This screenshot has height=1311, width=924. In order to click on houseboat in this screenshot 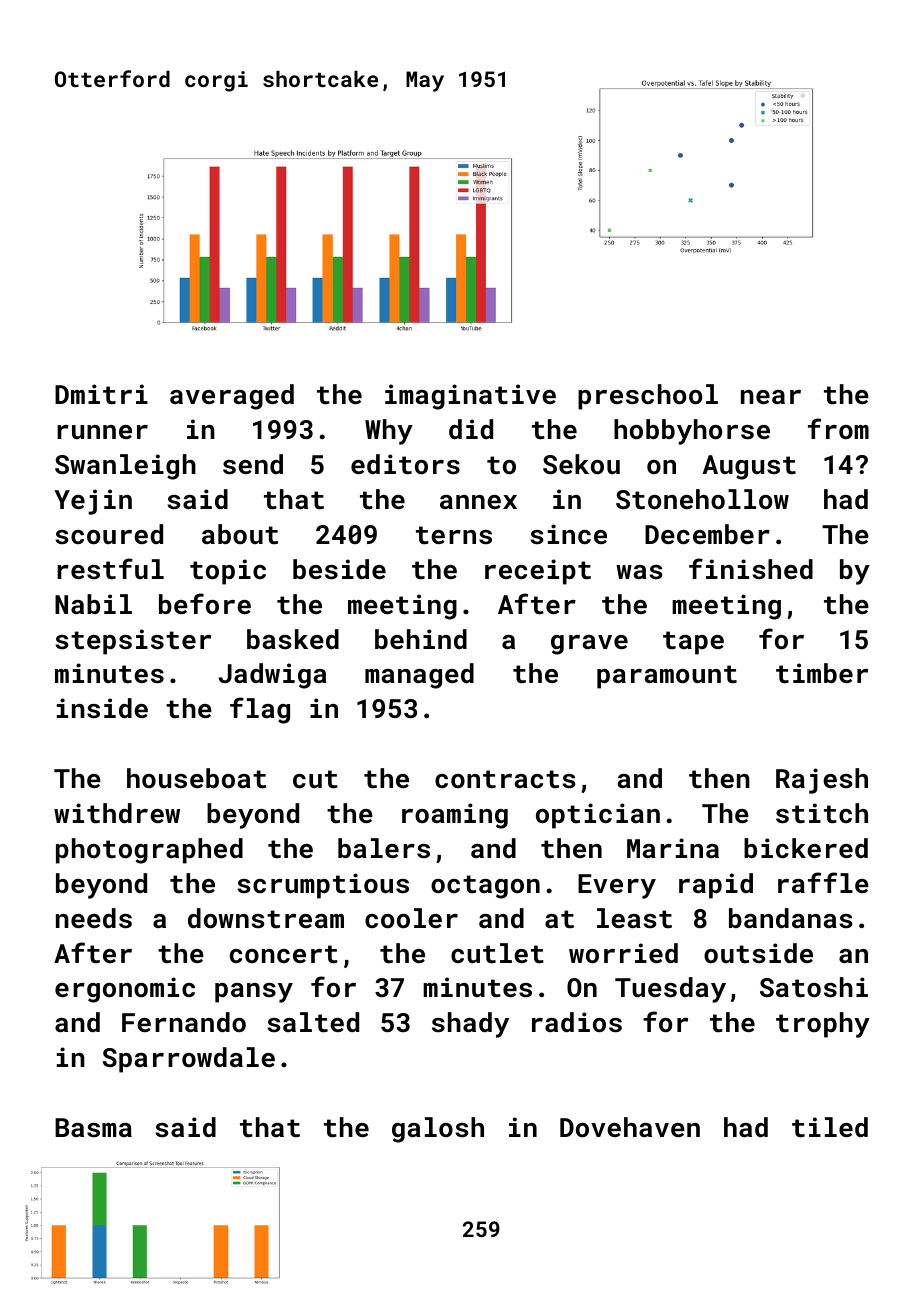, I will do `click(196, 778)`.
